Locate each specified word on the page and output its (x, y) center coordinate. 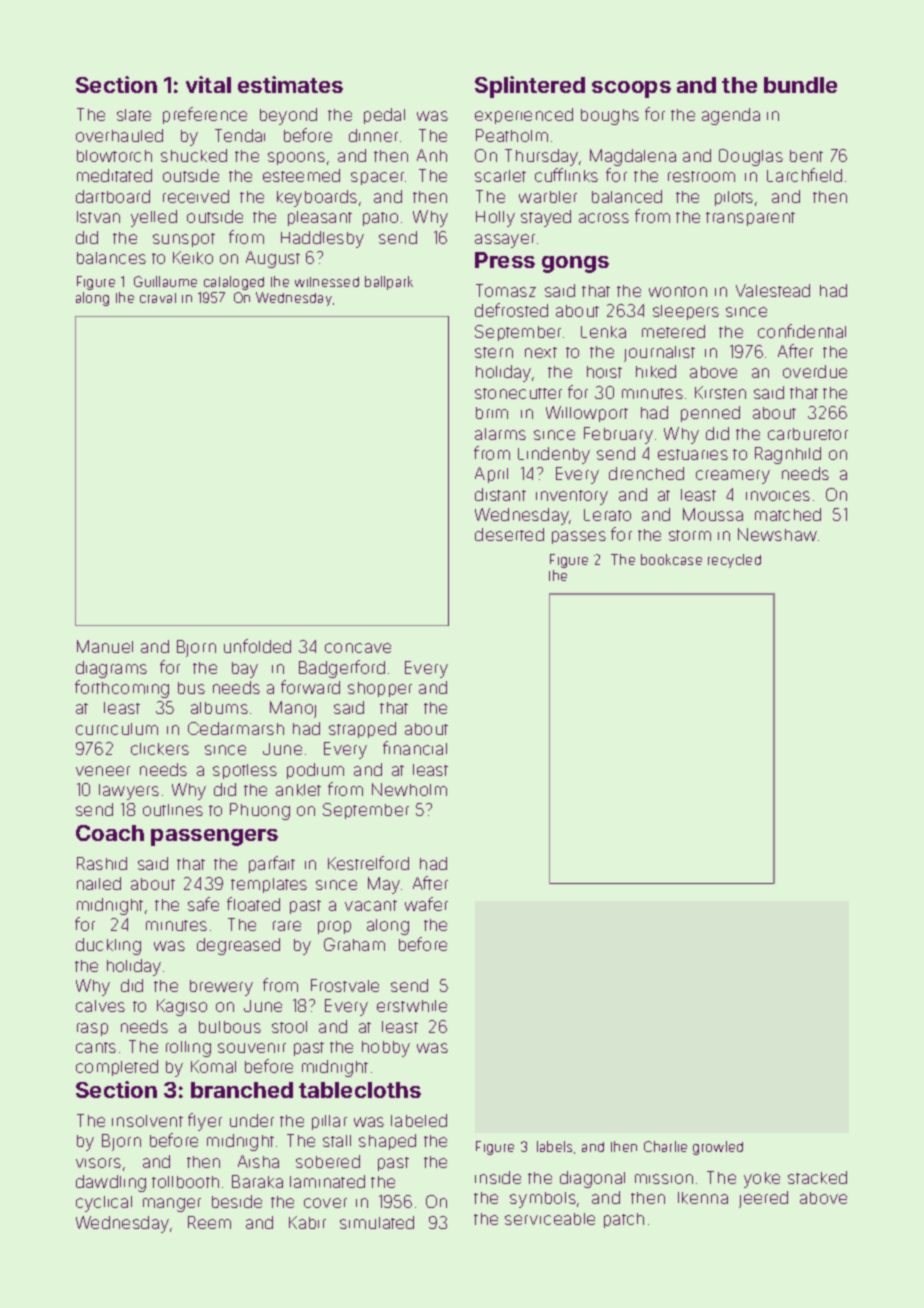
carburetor (808, 434)
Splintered (530, 87)
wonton (678, 291)
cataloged (234, 283)
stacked (817, 1177)
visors (98, 1163)
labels (554, 1146)
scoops (631, 89)
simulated (377, 1222)
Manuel (105, 646)
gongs (575, 264)
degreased (238, 946)
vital (208, 84)
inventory (572, 497)
